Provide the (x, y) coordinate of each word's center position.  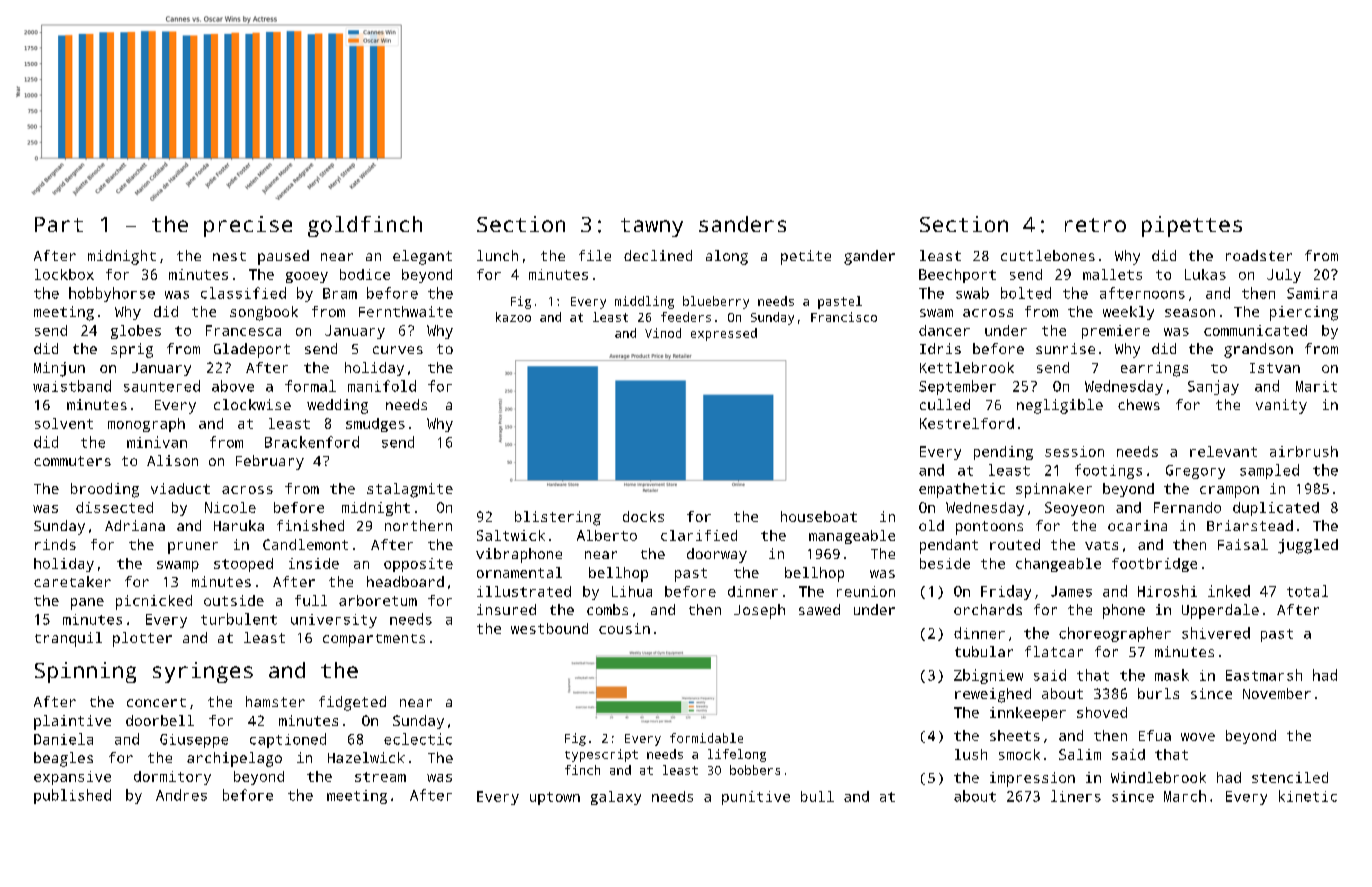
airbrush (1304, 451)
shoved (1102, 712)
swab (972, 293)
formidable (706, 738)
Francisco (844, 317)
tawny (652, 227)
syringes (203, 672)
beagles (63, 759)
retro (1095, 225)
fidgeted (352, 703)
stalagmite (410, 490)
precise (248, 226)
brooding (105, 490)
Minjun (59, 369)
